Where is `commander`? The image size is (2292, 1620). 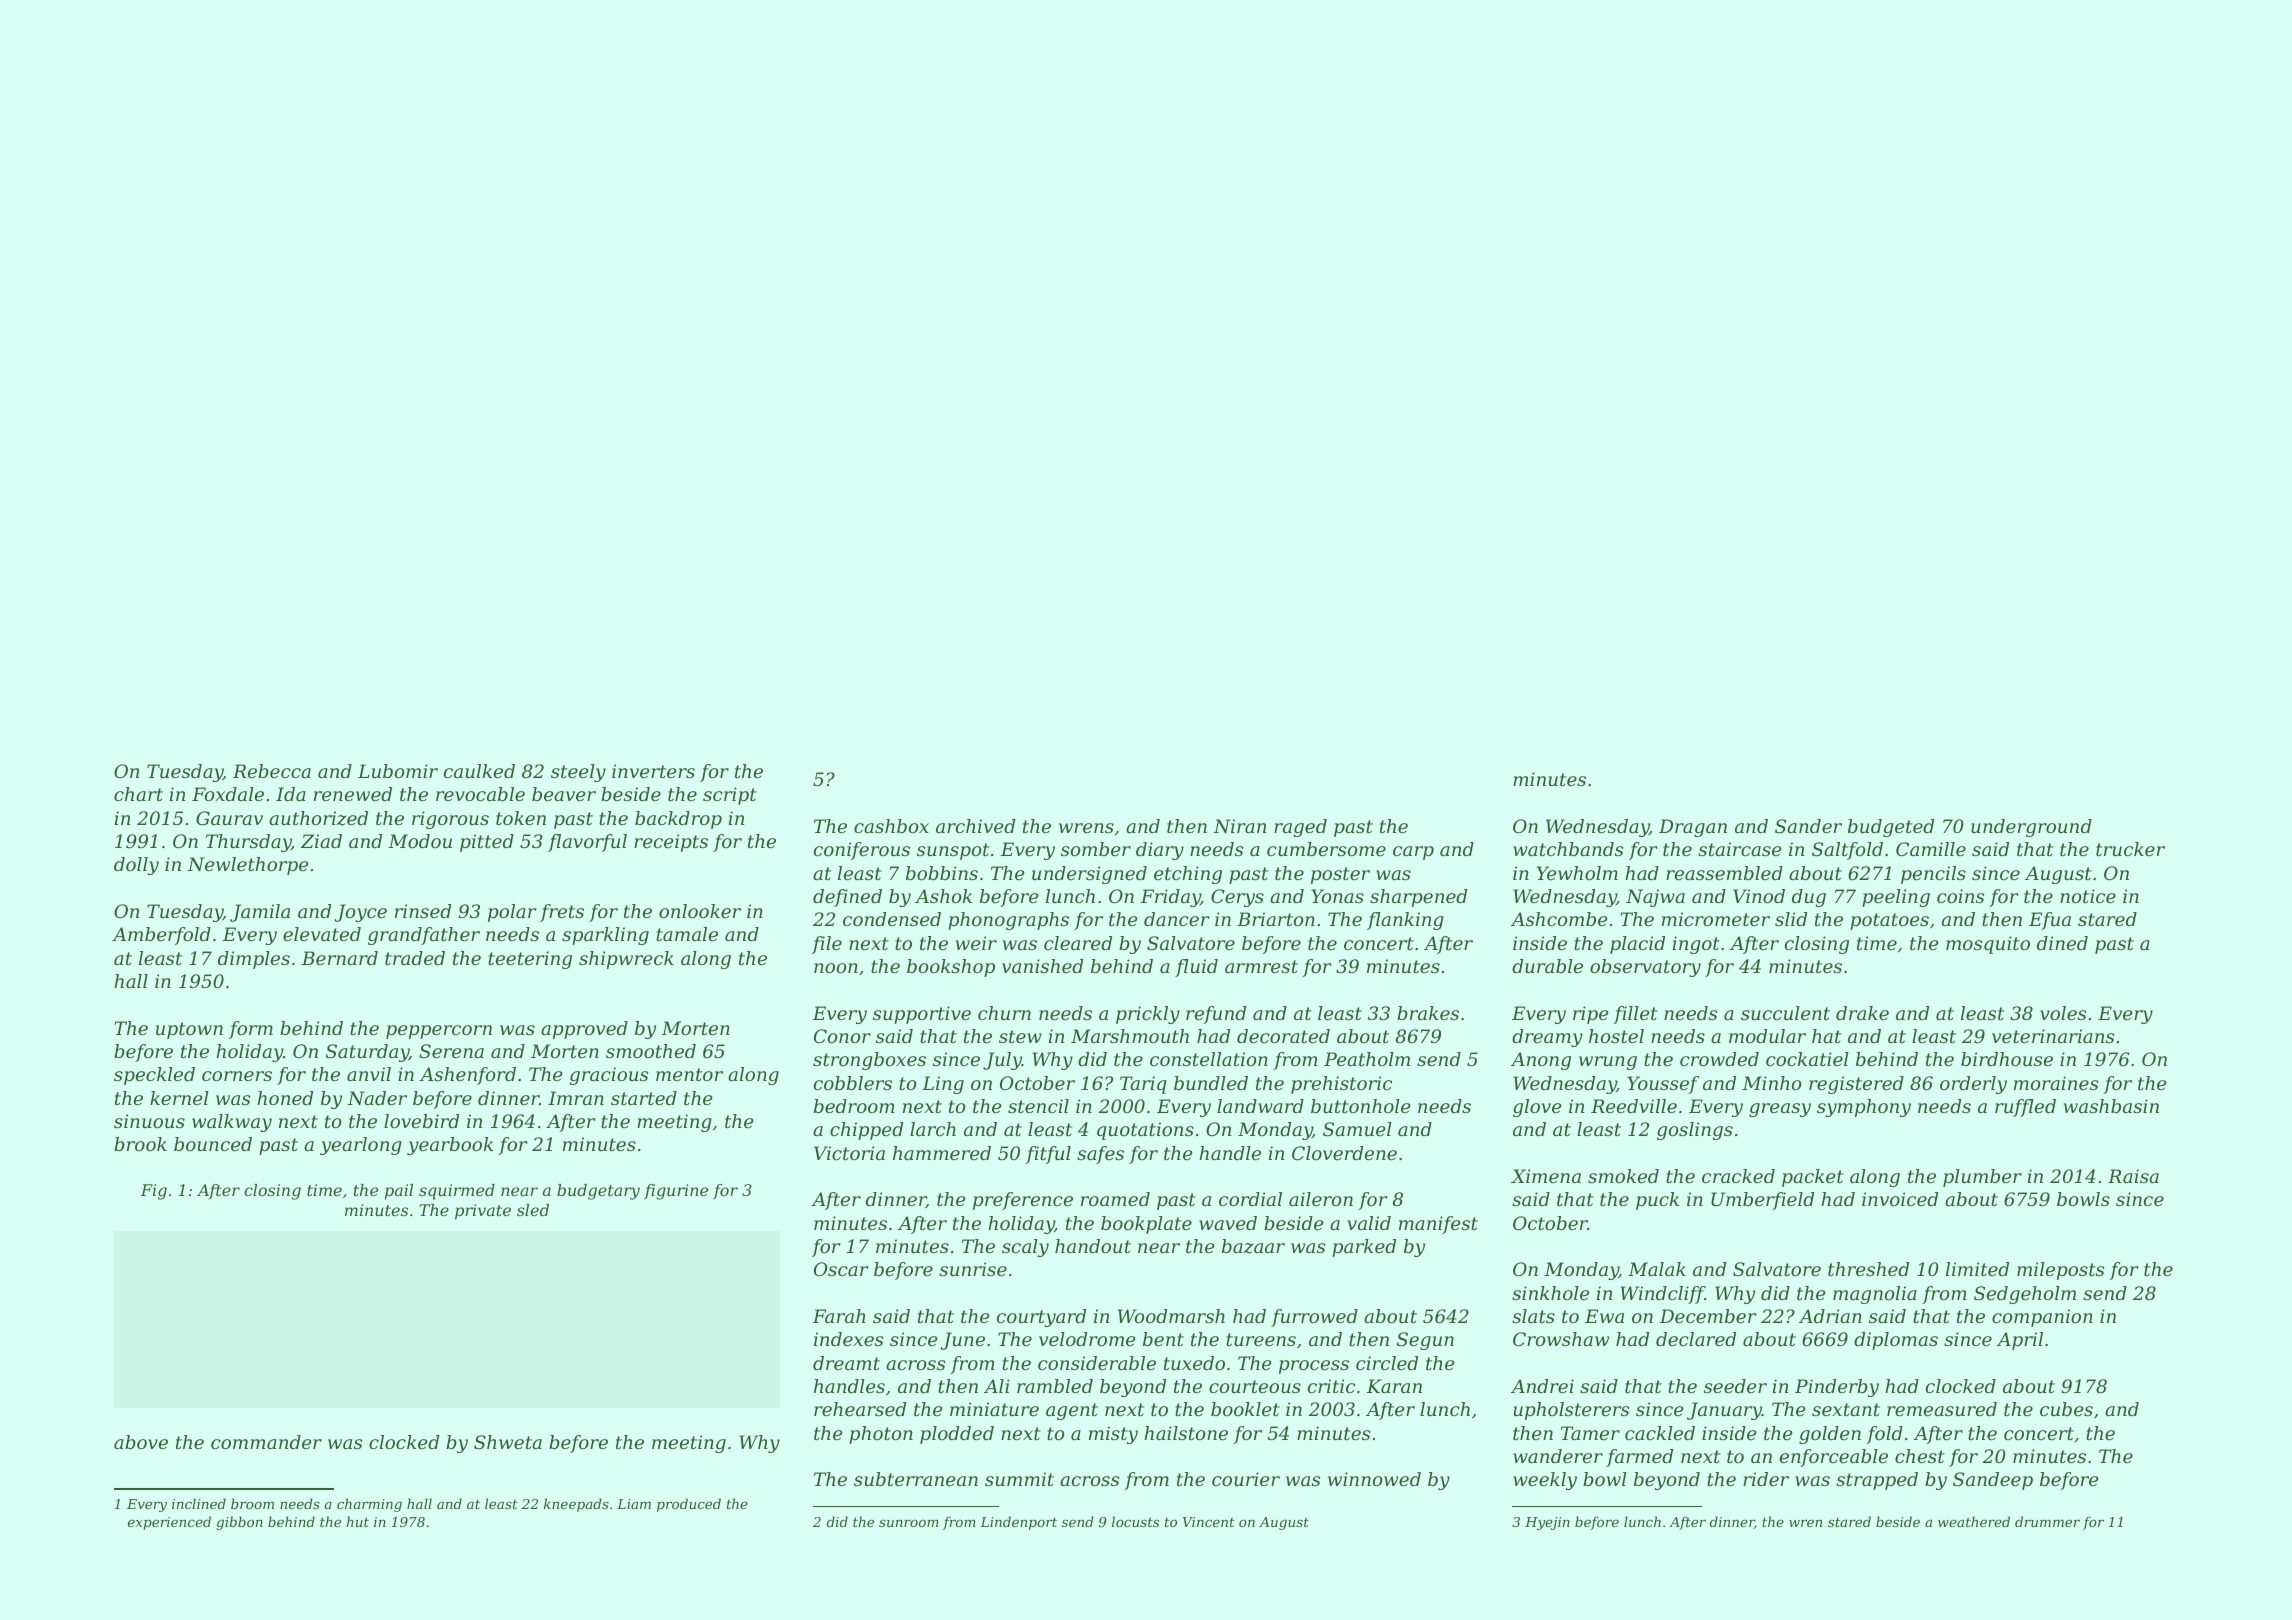
commander is located at coordinates (266, 1442).
